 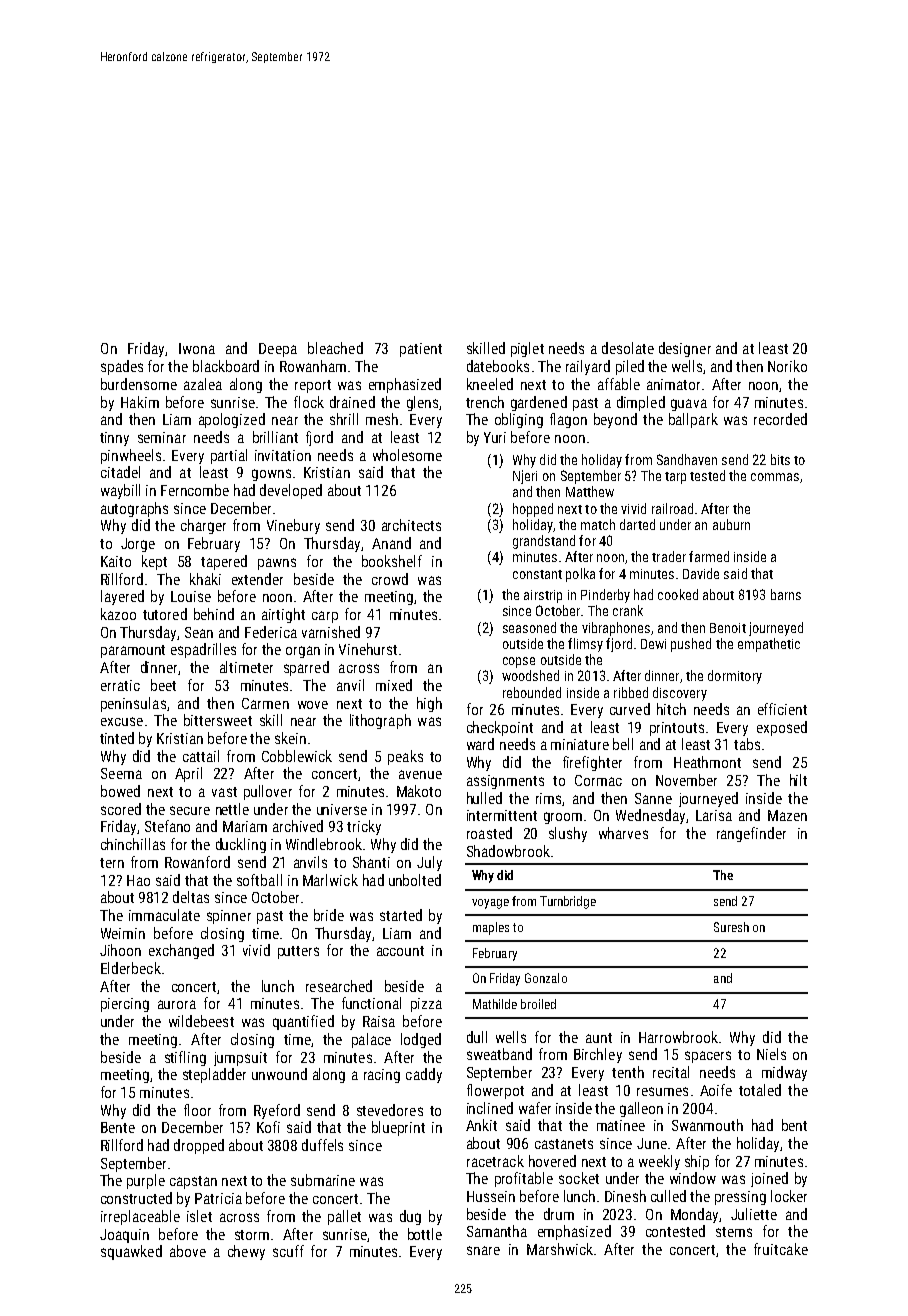 I want to click on designer, so click(x=685, y=349).
